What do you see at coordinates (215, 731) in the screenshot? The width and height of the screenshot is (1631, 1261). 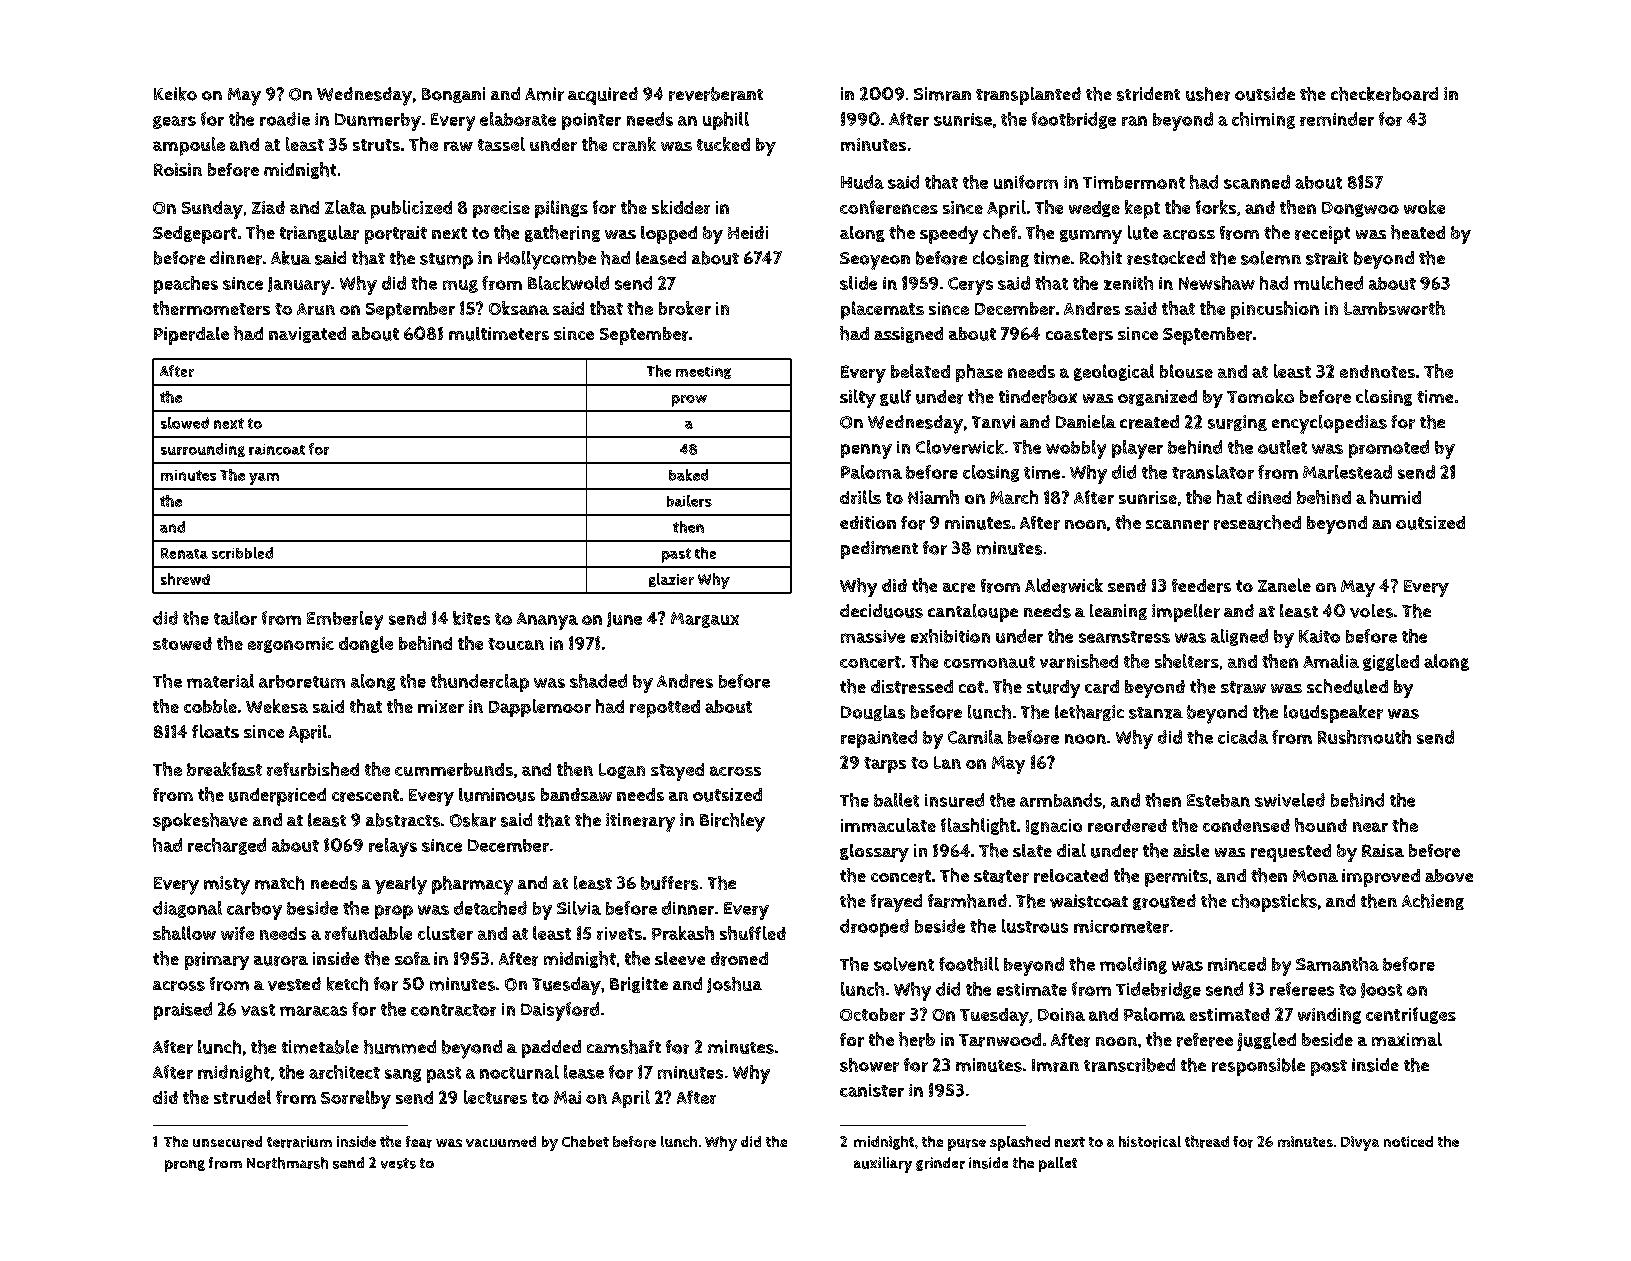 I see `floats` at bounding box center [215, 731].
